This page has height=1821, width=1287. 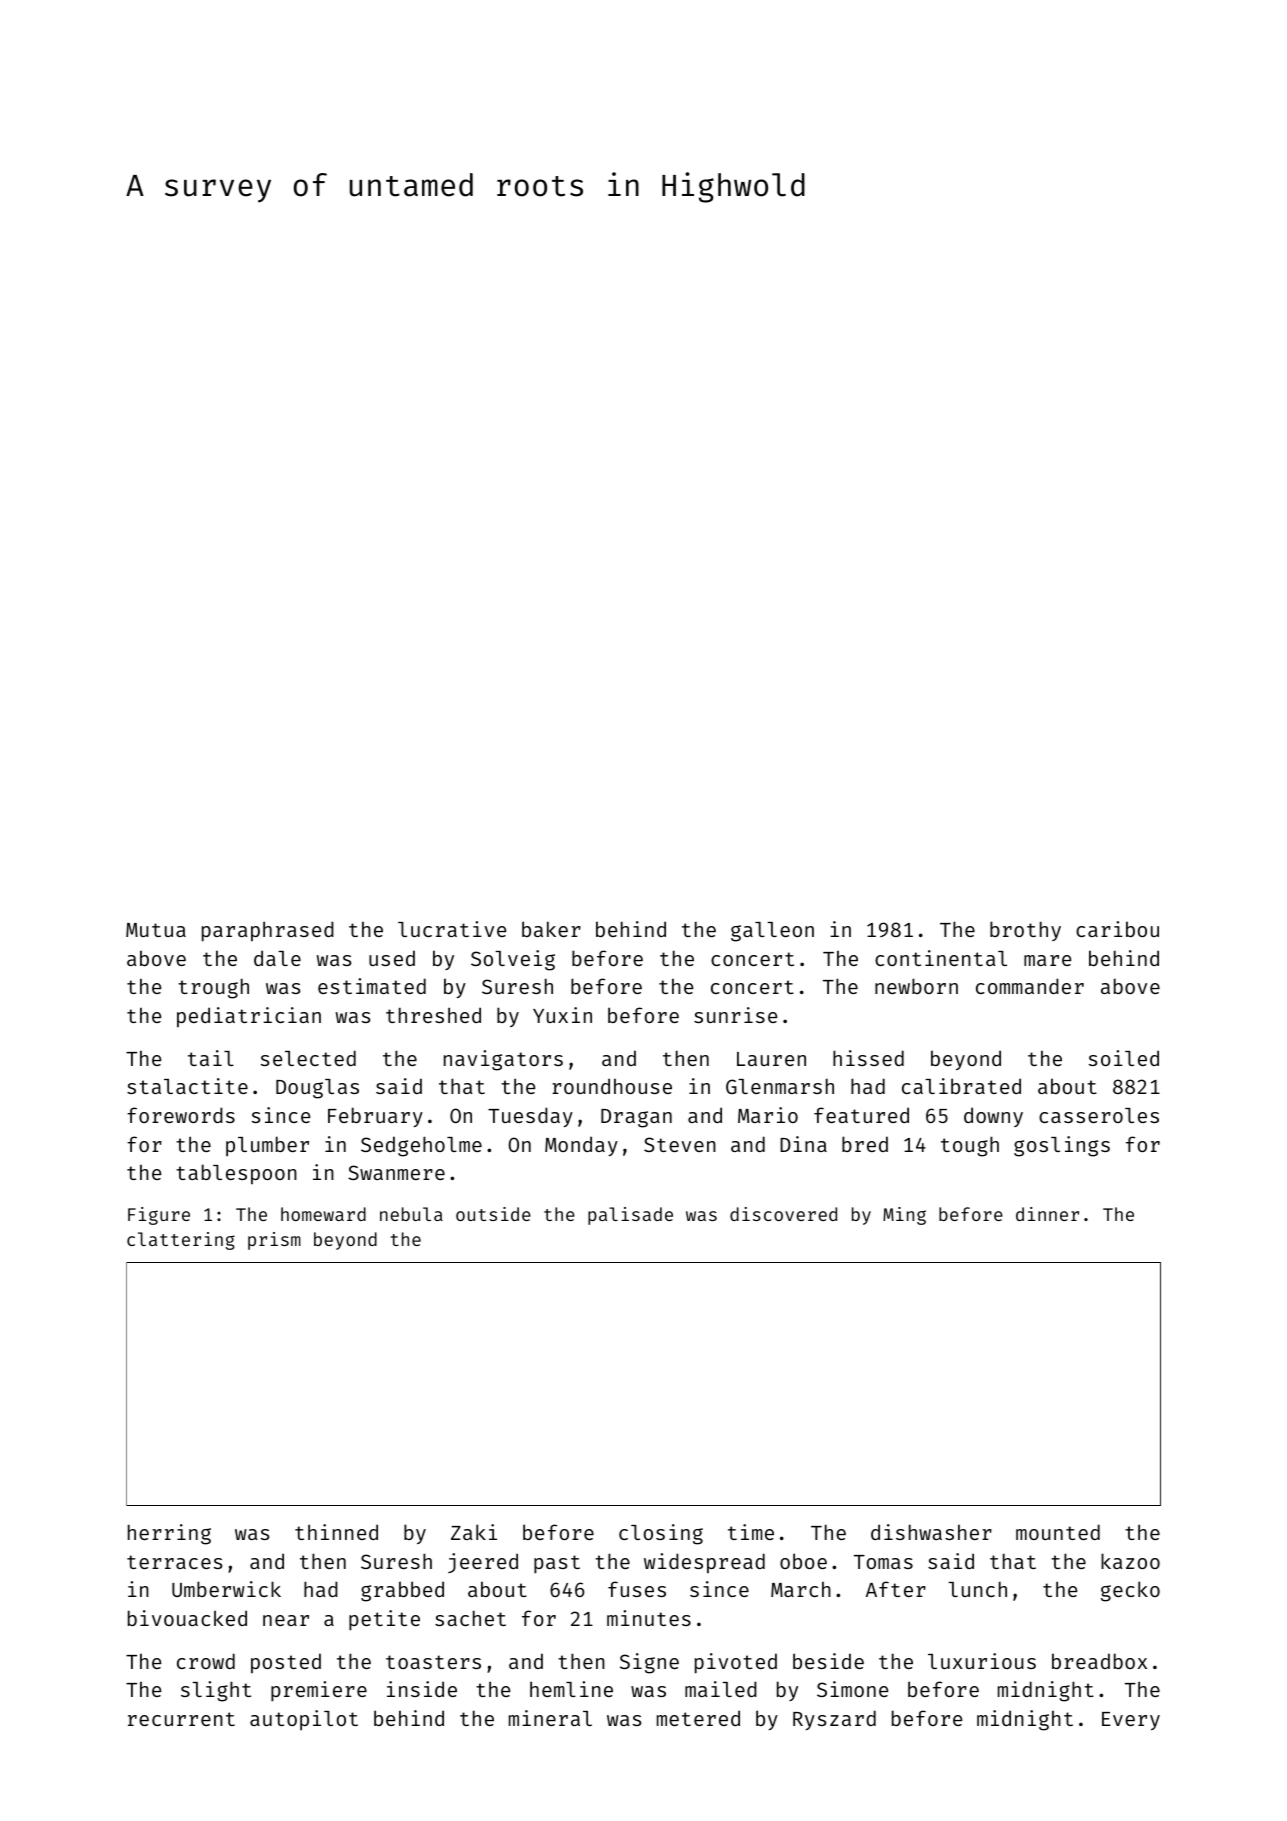 I want to click on terraces, so click(x=174, y=1562).
